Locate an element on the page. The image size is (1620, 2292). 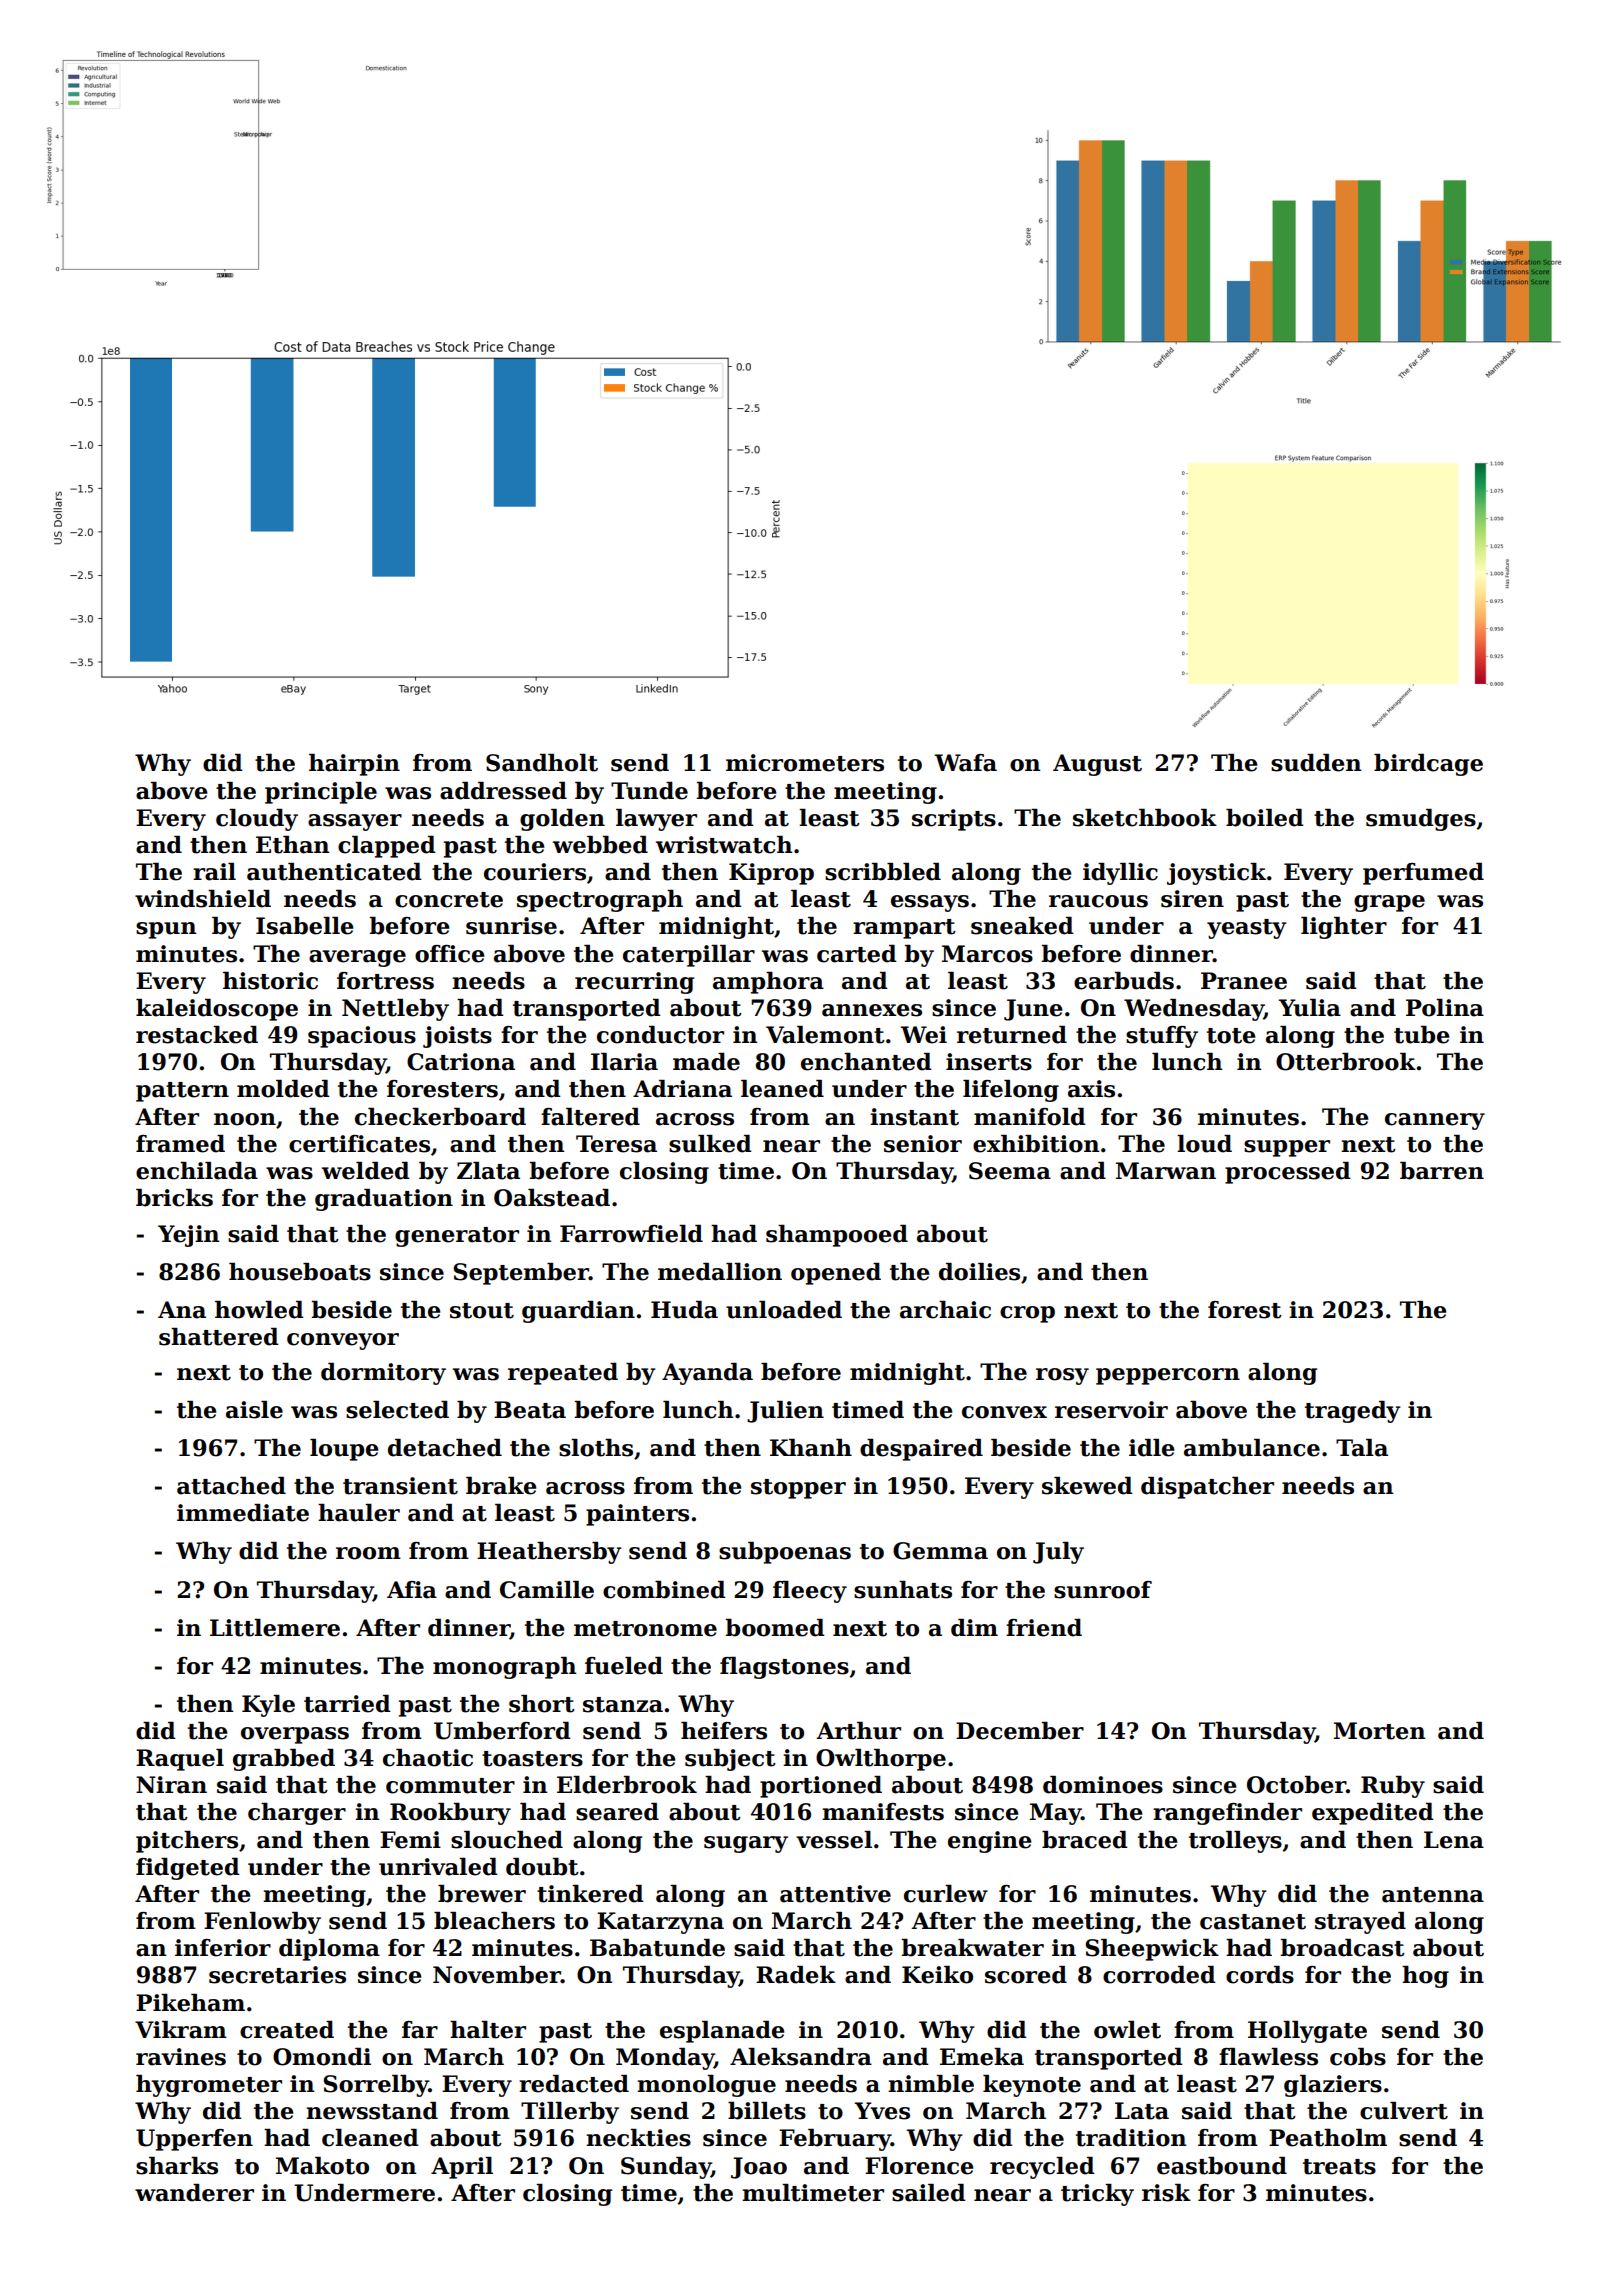
brewer is located at coordinates (482, 1894).
